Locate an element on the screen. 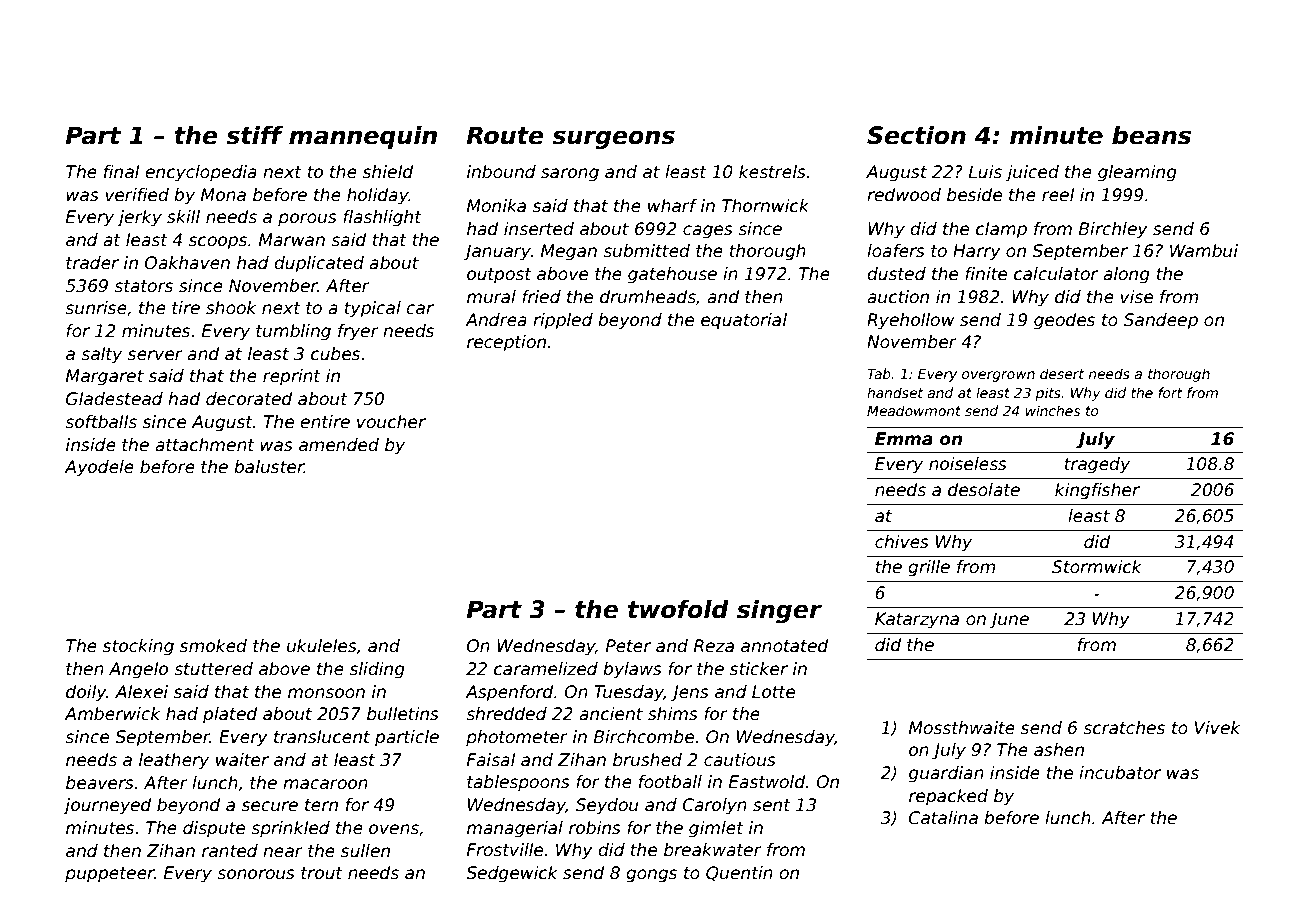 This screenshot has width=1308, height=924. Section is located at coordinates (916, 135).
